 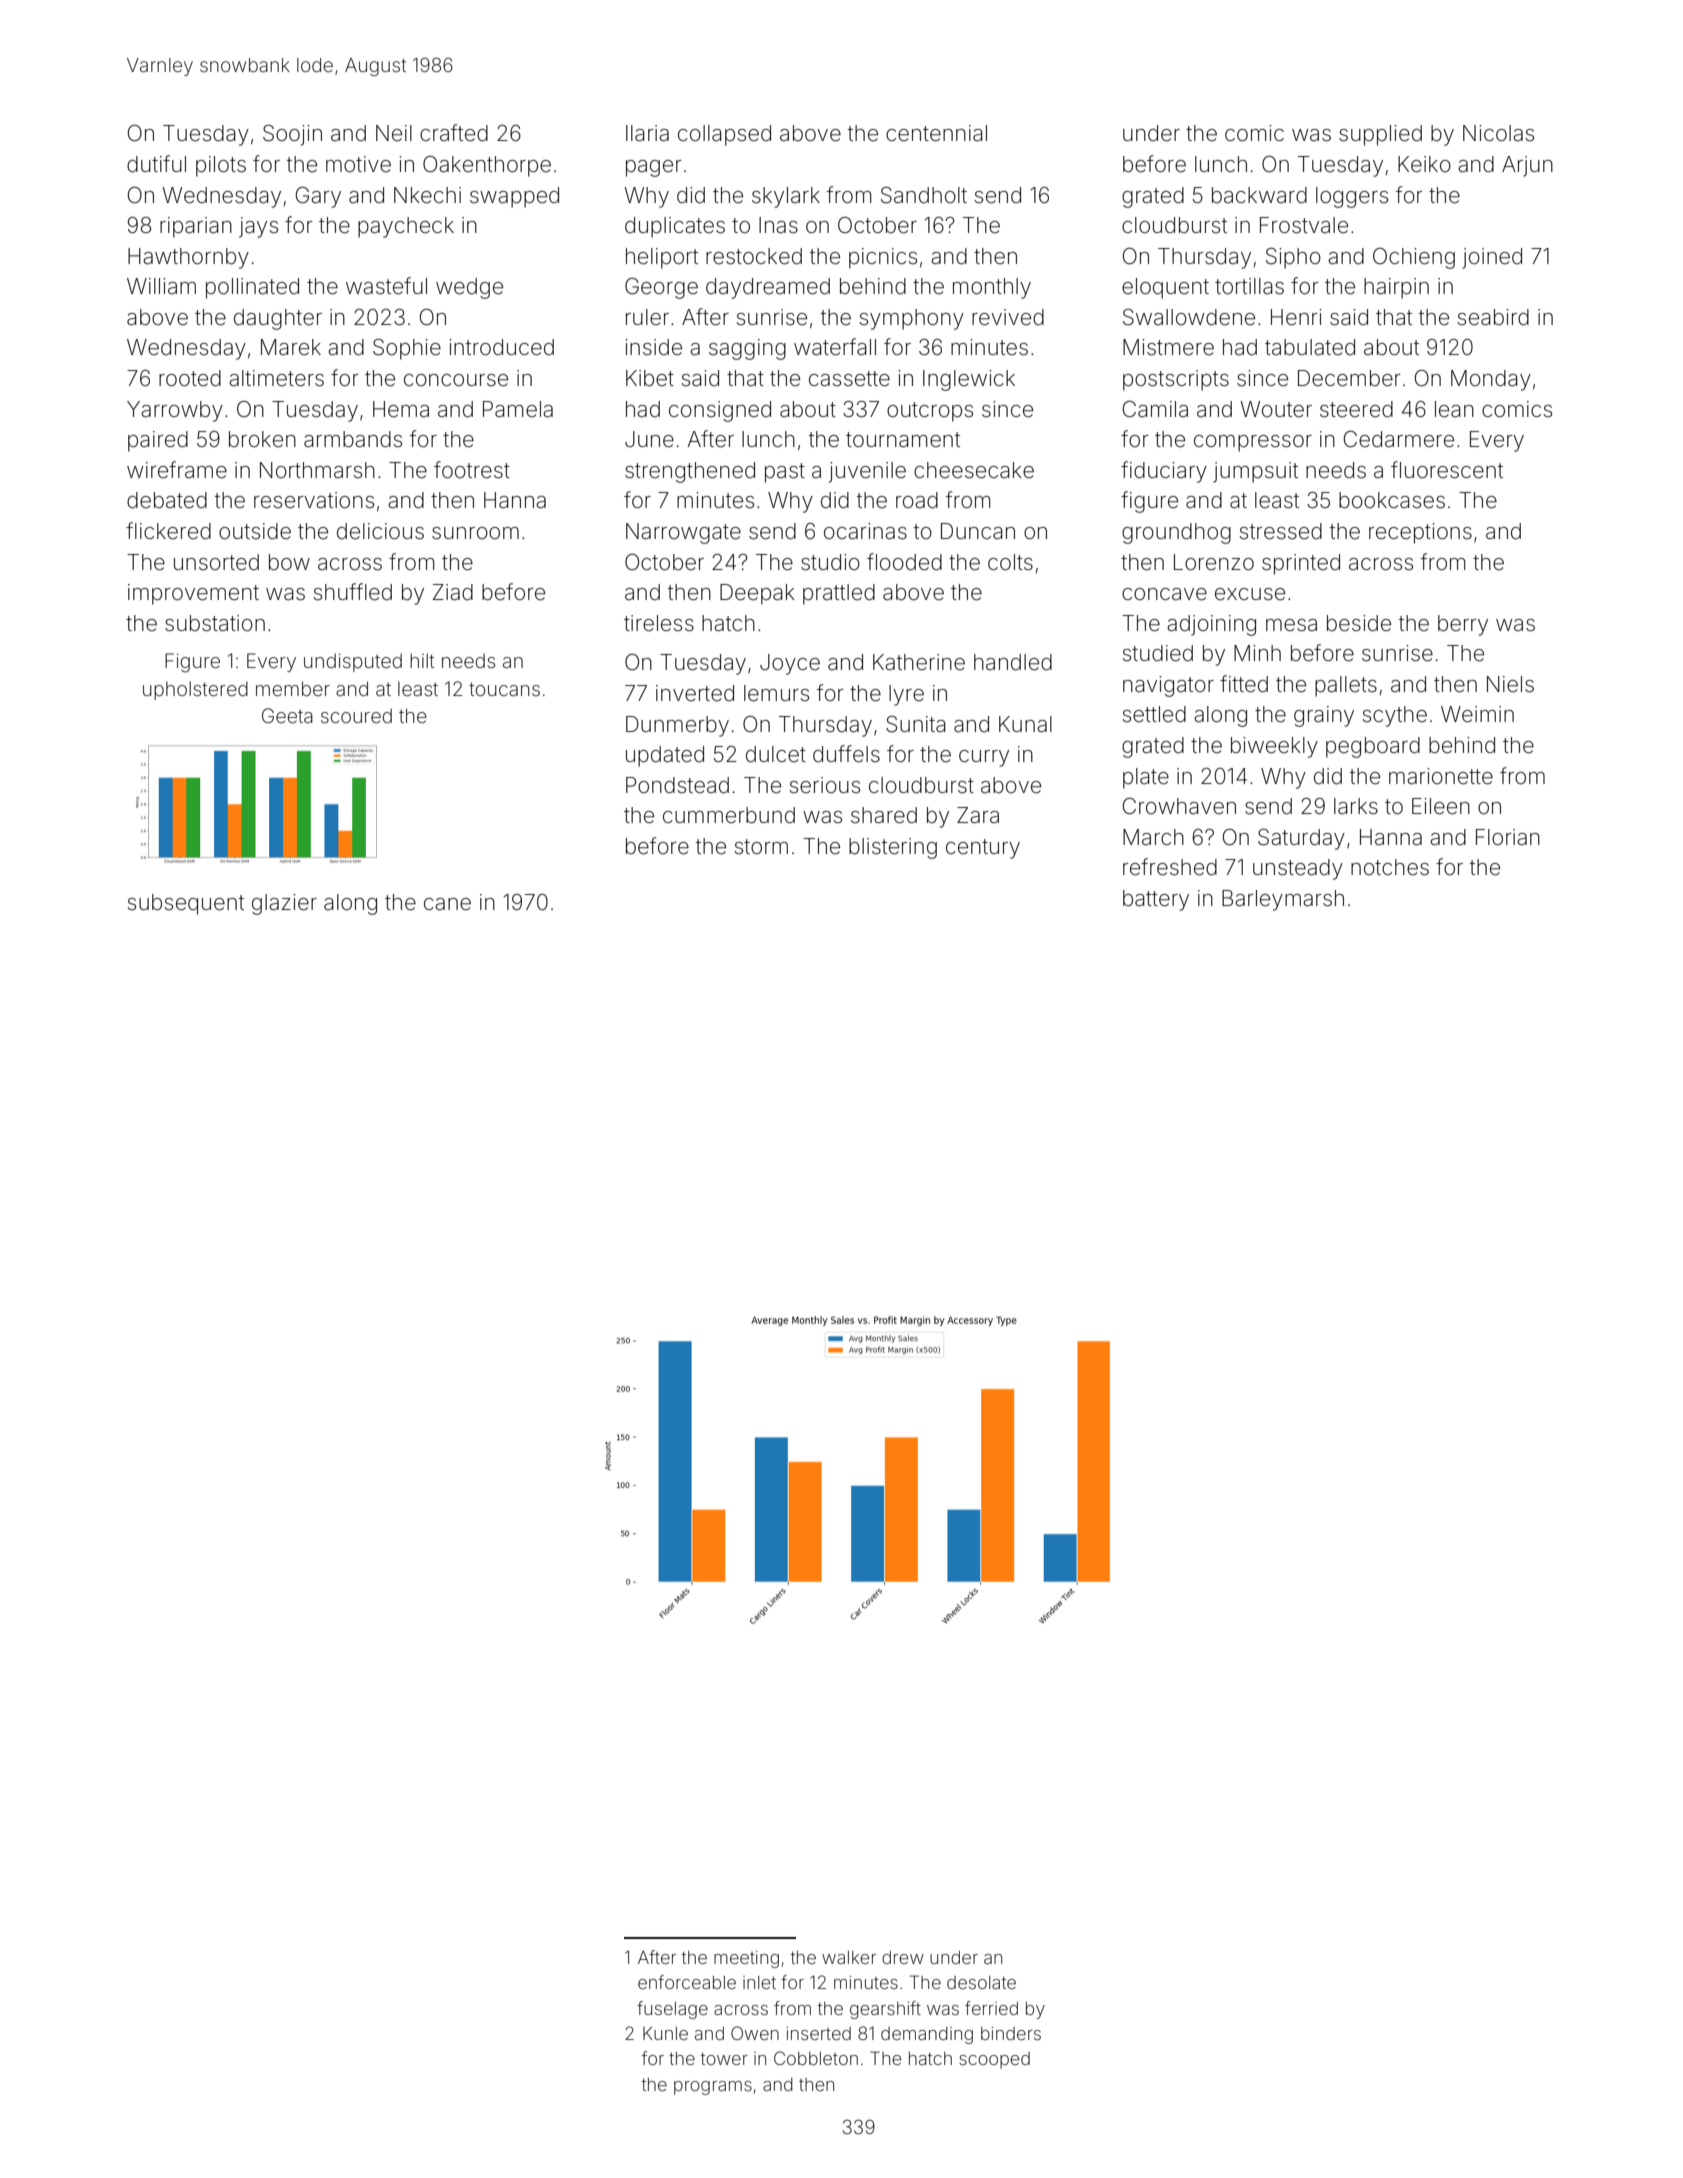 What do you see at coordinates (278, 319) in the screenshot?
I see `daughter` at bounding box center [278, 319].
